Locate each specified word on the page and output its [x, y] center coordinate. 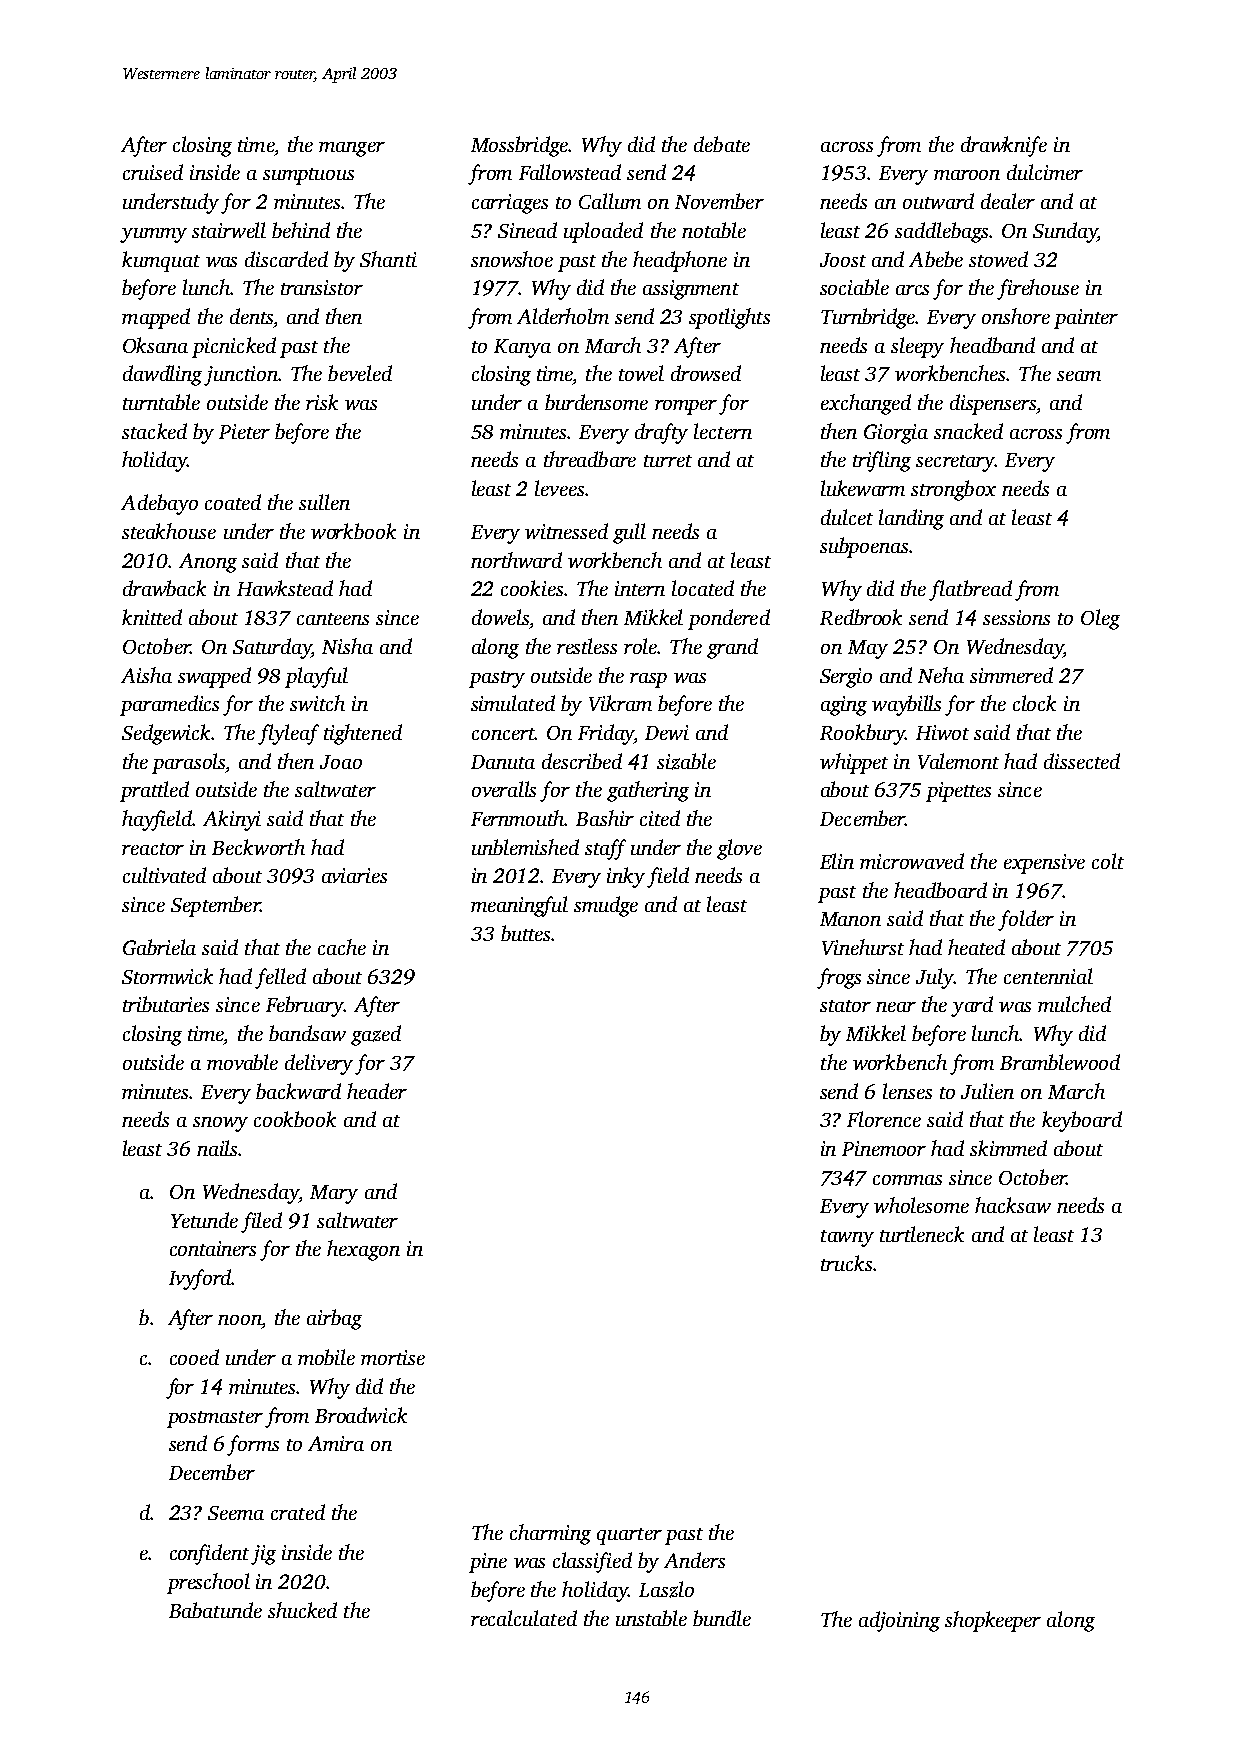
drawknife [1004, 146]
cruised [153, 172]
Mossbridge [520, 146]
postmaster [215, 1419]
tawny [847, 1238]
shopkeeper [993, 1621]
